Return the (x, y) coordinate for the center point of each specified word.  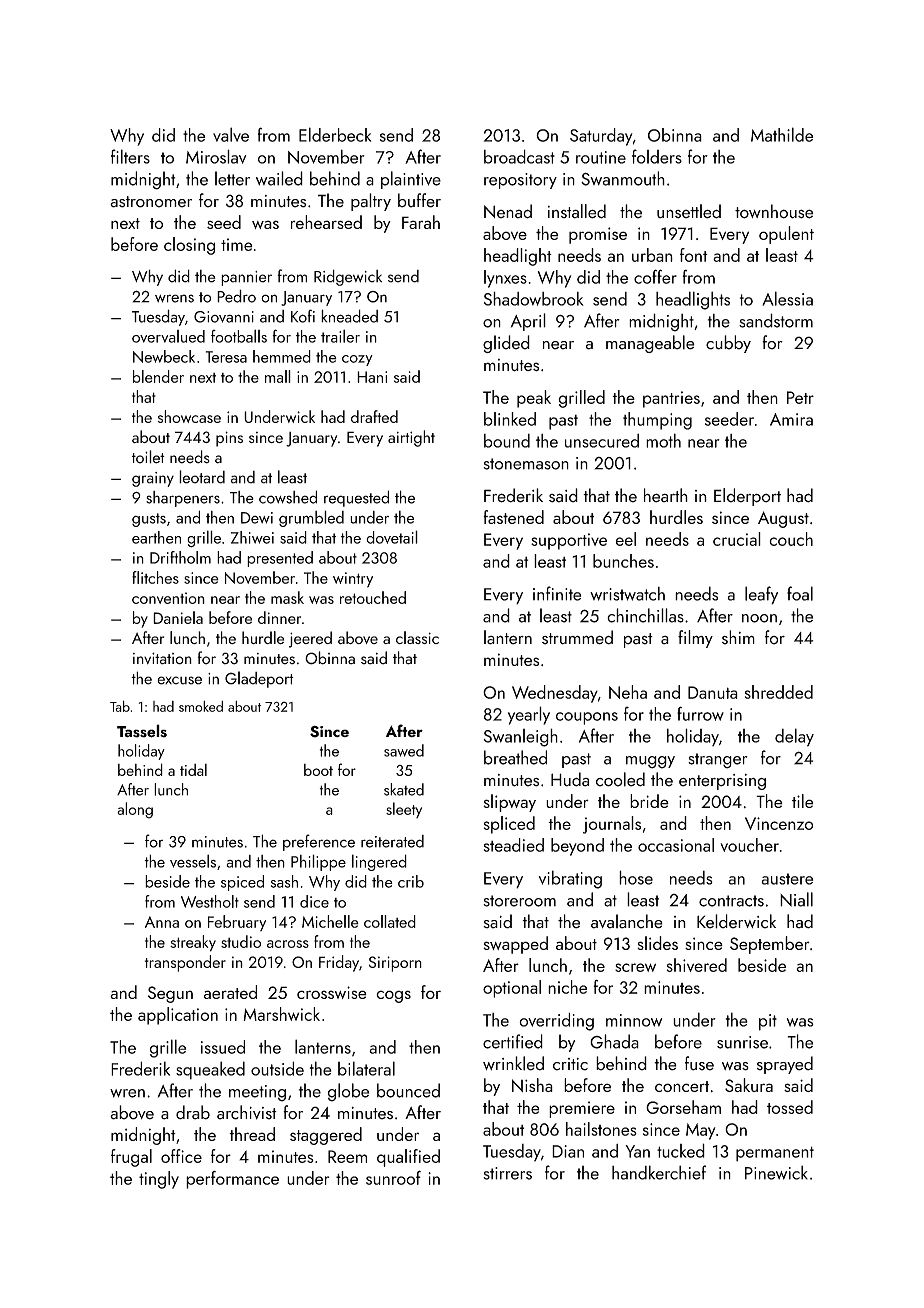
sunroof (393, 1177)
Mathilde (782, 134)
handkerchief (659, 1172)
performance (232, 1180)
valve (231, 134)
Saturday (601, 137)
